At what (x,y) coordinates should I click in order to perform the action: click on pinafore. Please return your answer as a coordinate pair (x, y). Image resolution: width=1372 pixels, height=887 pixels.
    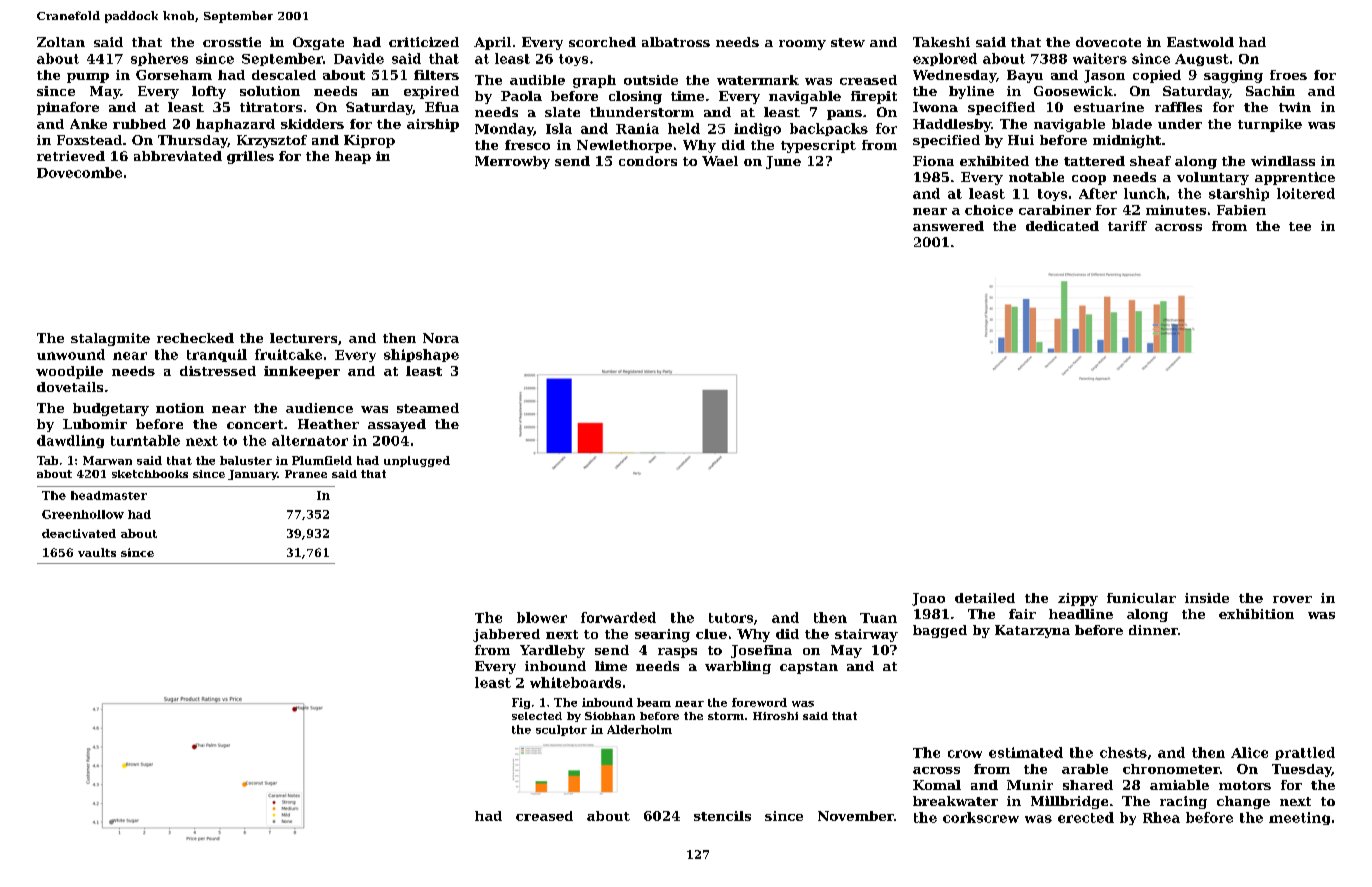
    Looking at the image, I should click on (68, 108).
